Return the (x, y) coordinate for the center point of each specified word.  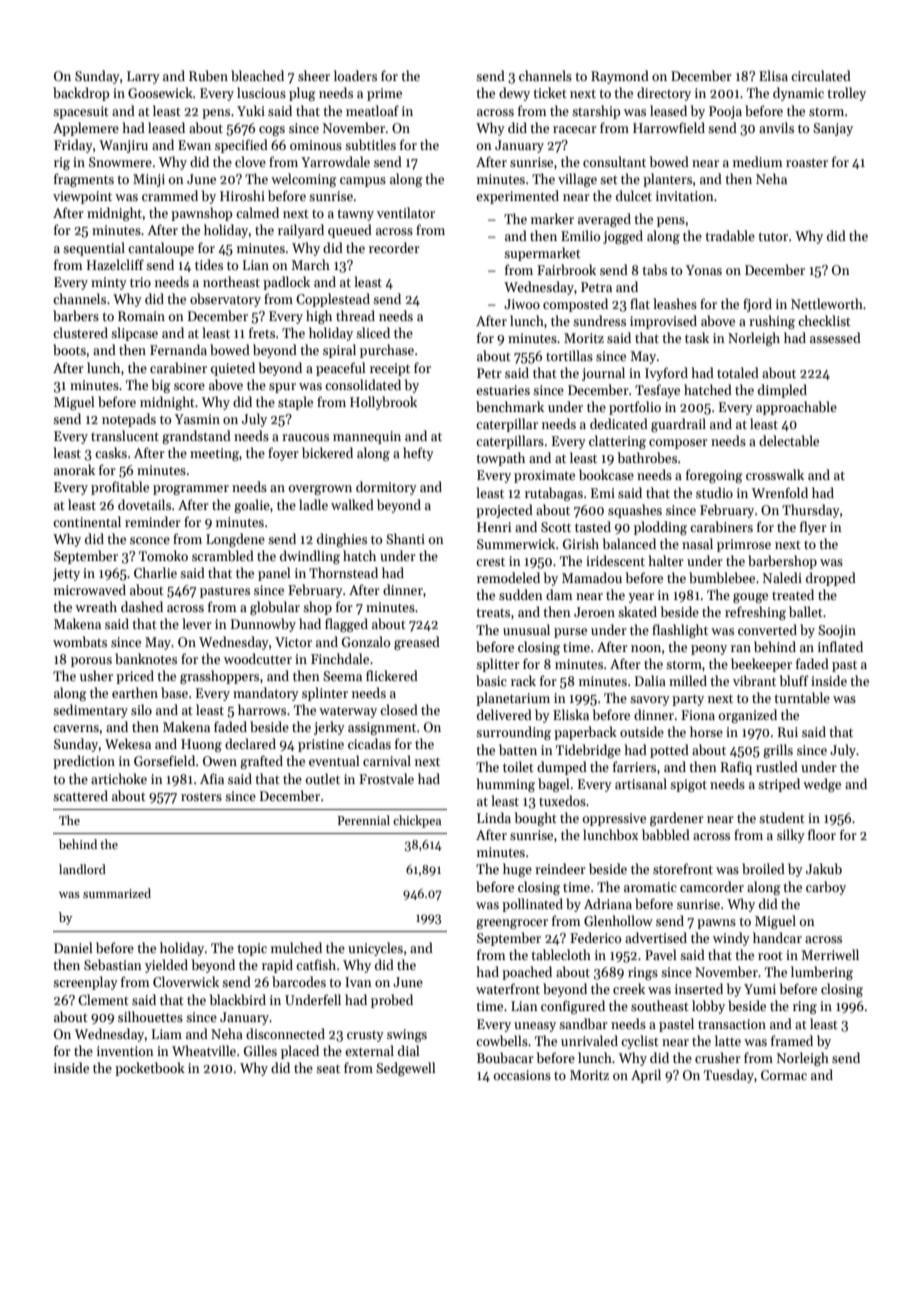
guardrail (678, 425)
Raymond (620, 77)
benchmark (510, 406)
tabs (654, 269)
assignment (382, 728)
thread (355, 315)
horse (706, 731)
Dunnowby (263, 625)
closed (399, 709)
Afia (212, 778)
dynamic (798, 94)
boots (69, 349)
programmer (191, 490)
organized (748, 716)
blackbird (238, 999)
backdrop (81, 94)
